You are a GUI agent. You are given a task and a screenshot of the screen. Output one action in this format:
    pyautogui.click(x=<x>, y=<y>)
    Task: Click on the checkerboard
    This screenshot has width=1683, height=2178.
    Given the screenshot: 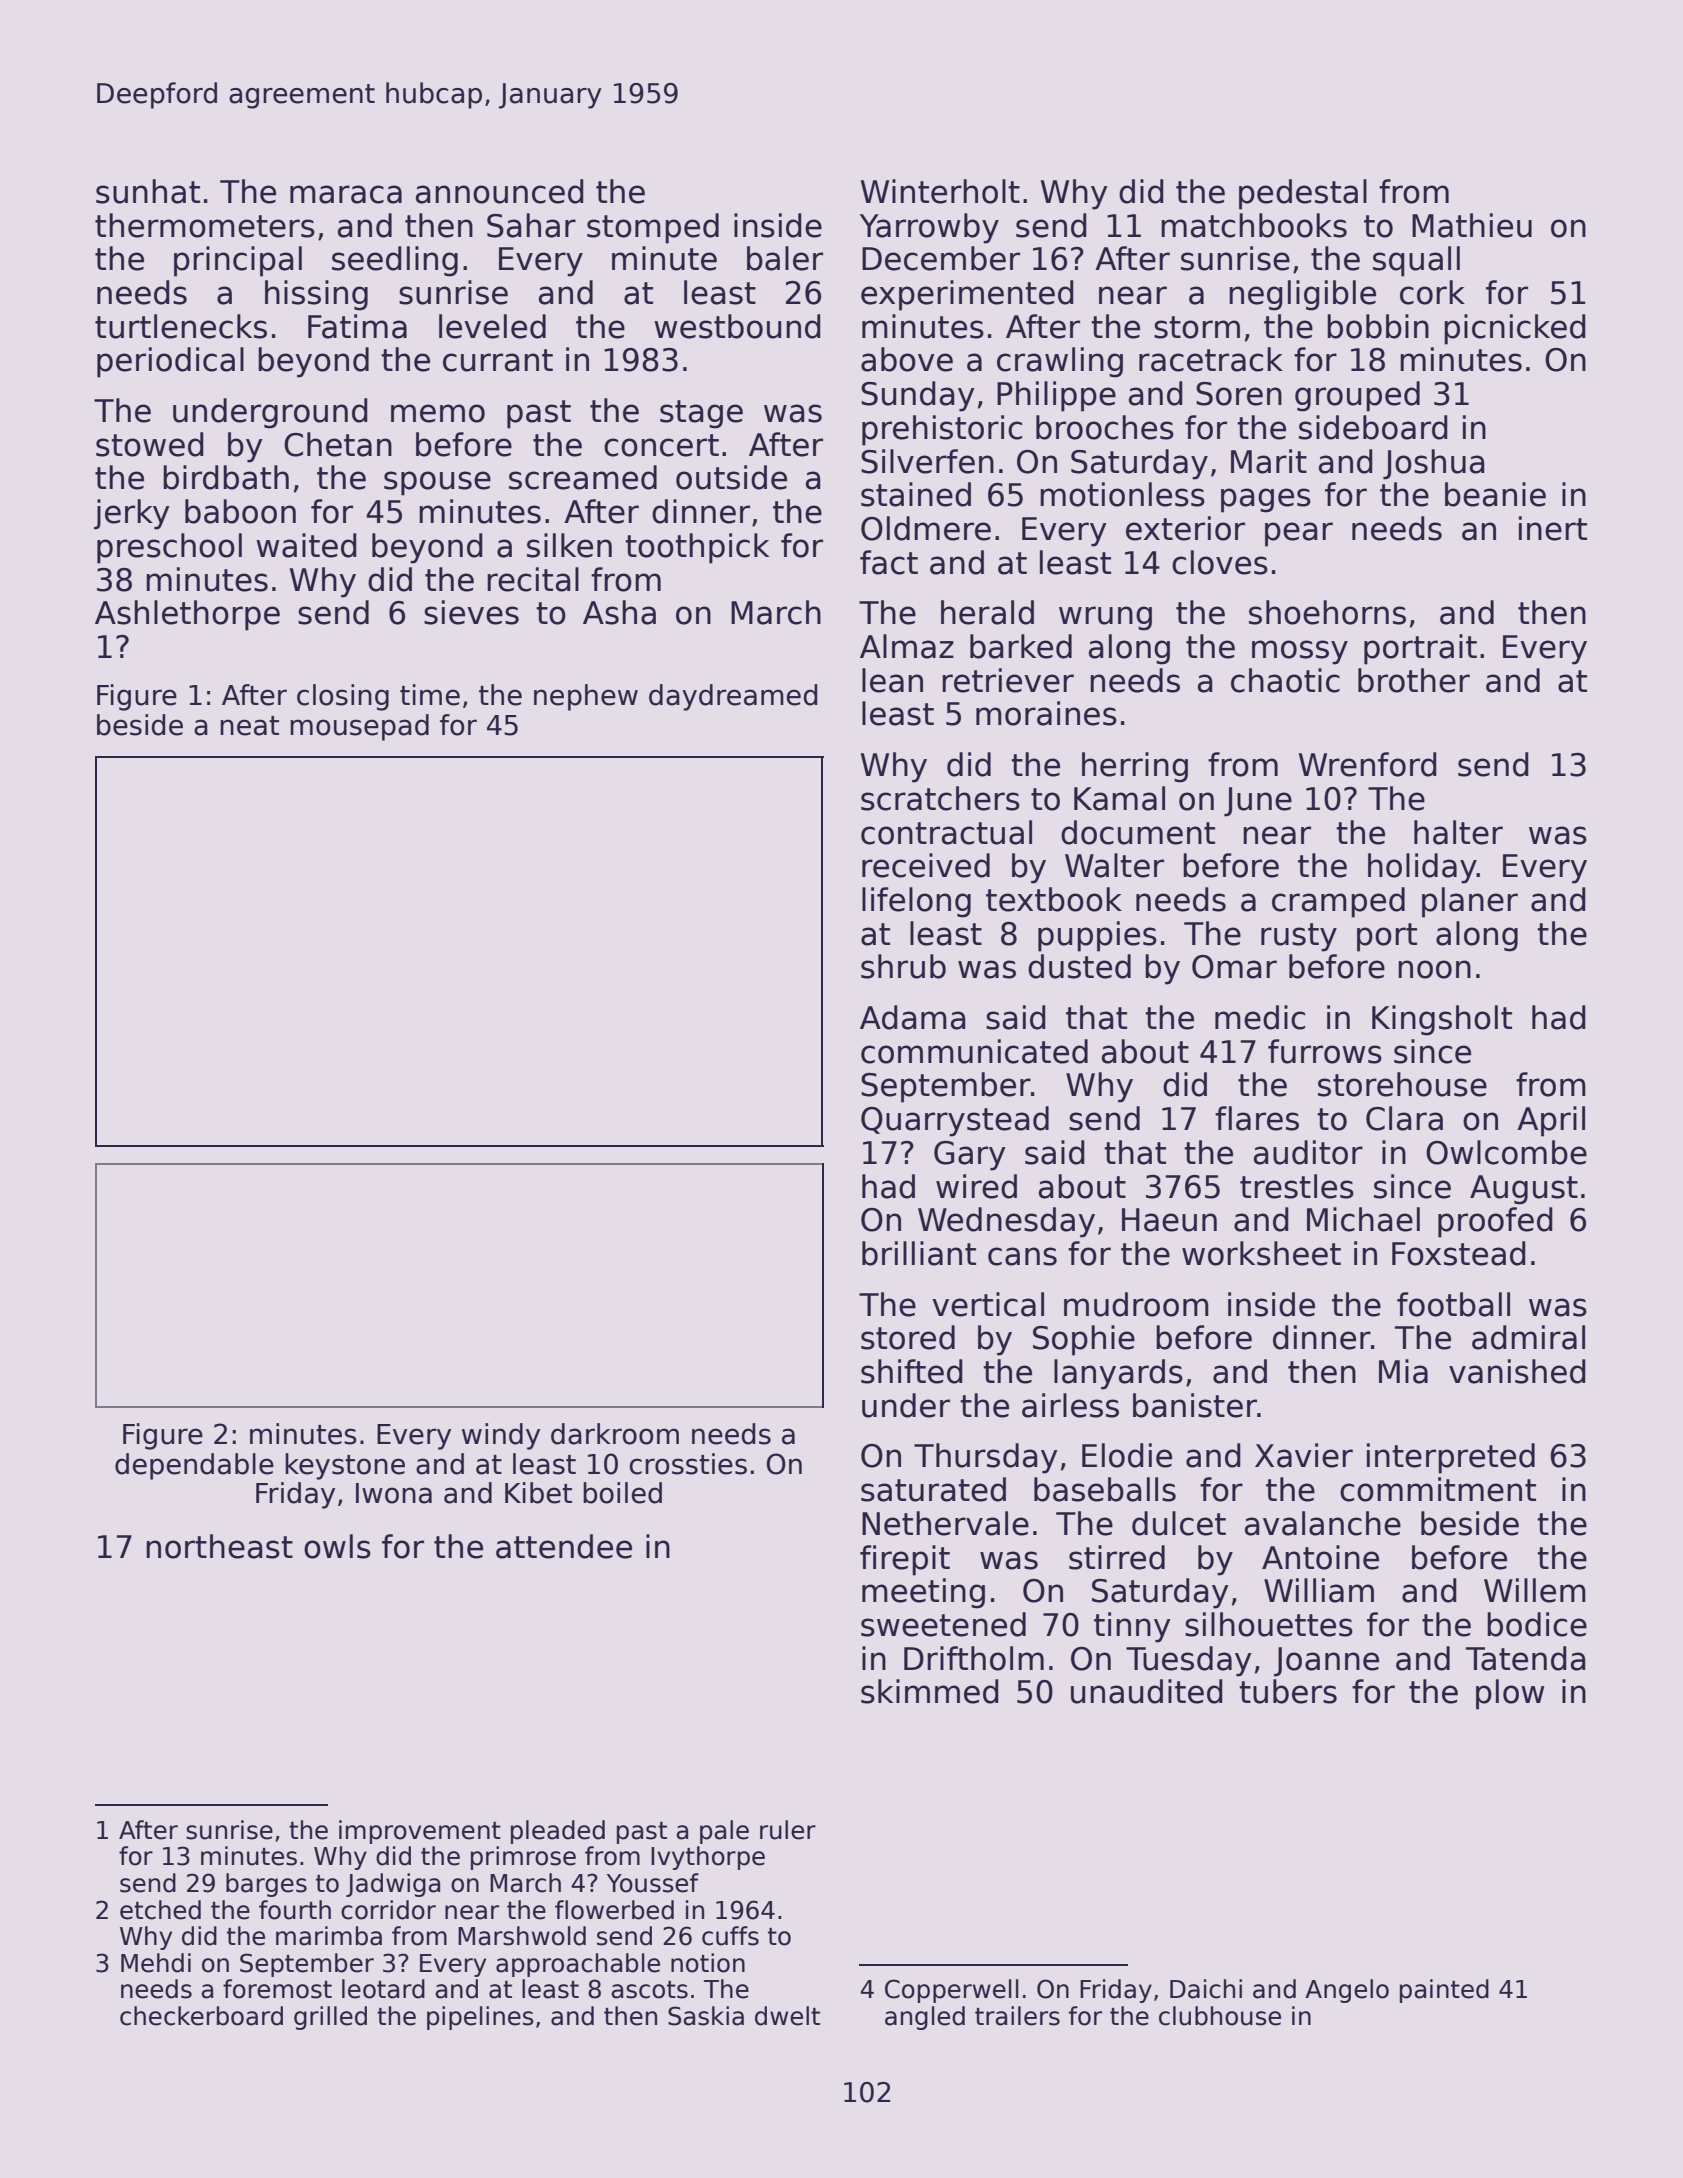 What is the action you would take?
    pyautogui.click(x=201, y=2016)
